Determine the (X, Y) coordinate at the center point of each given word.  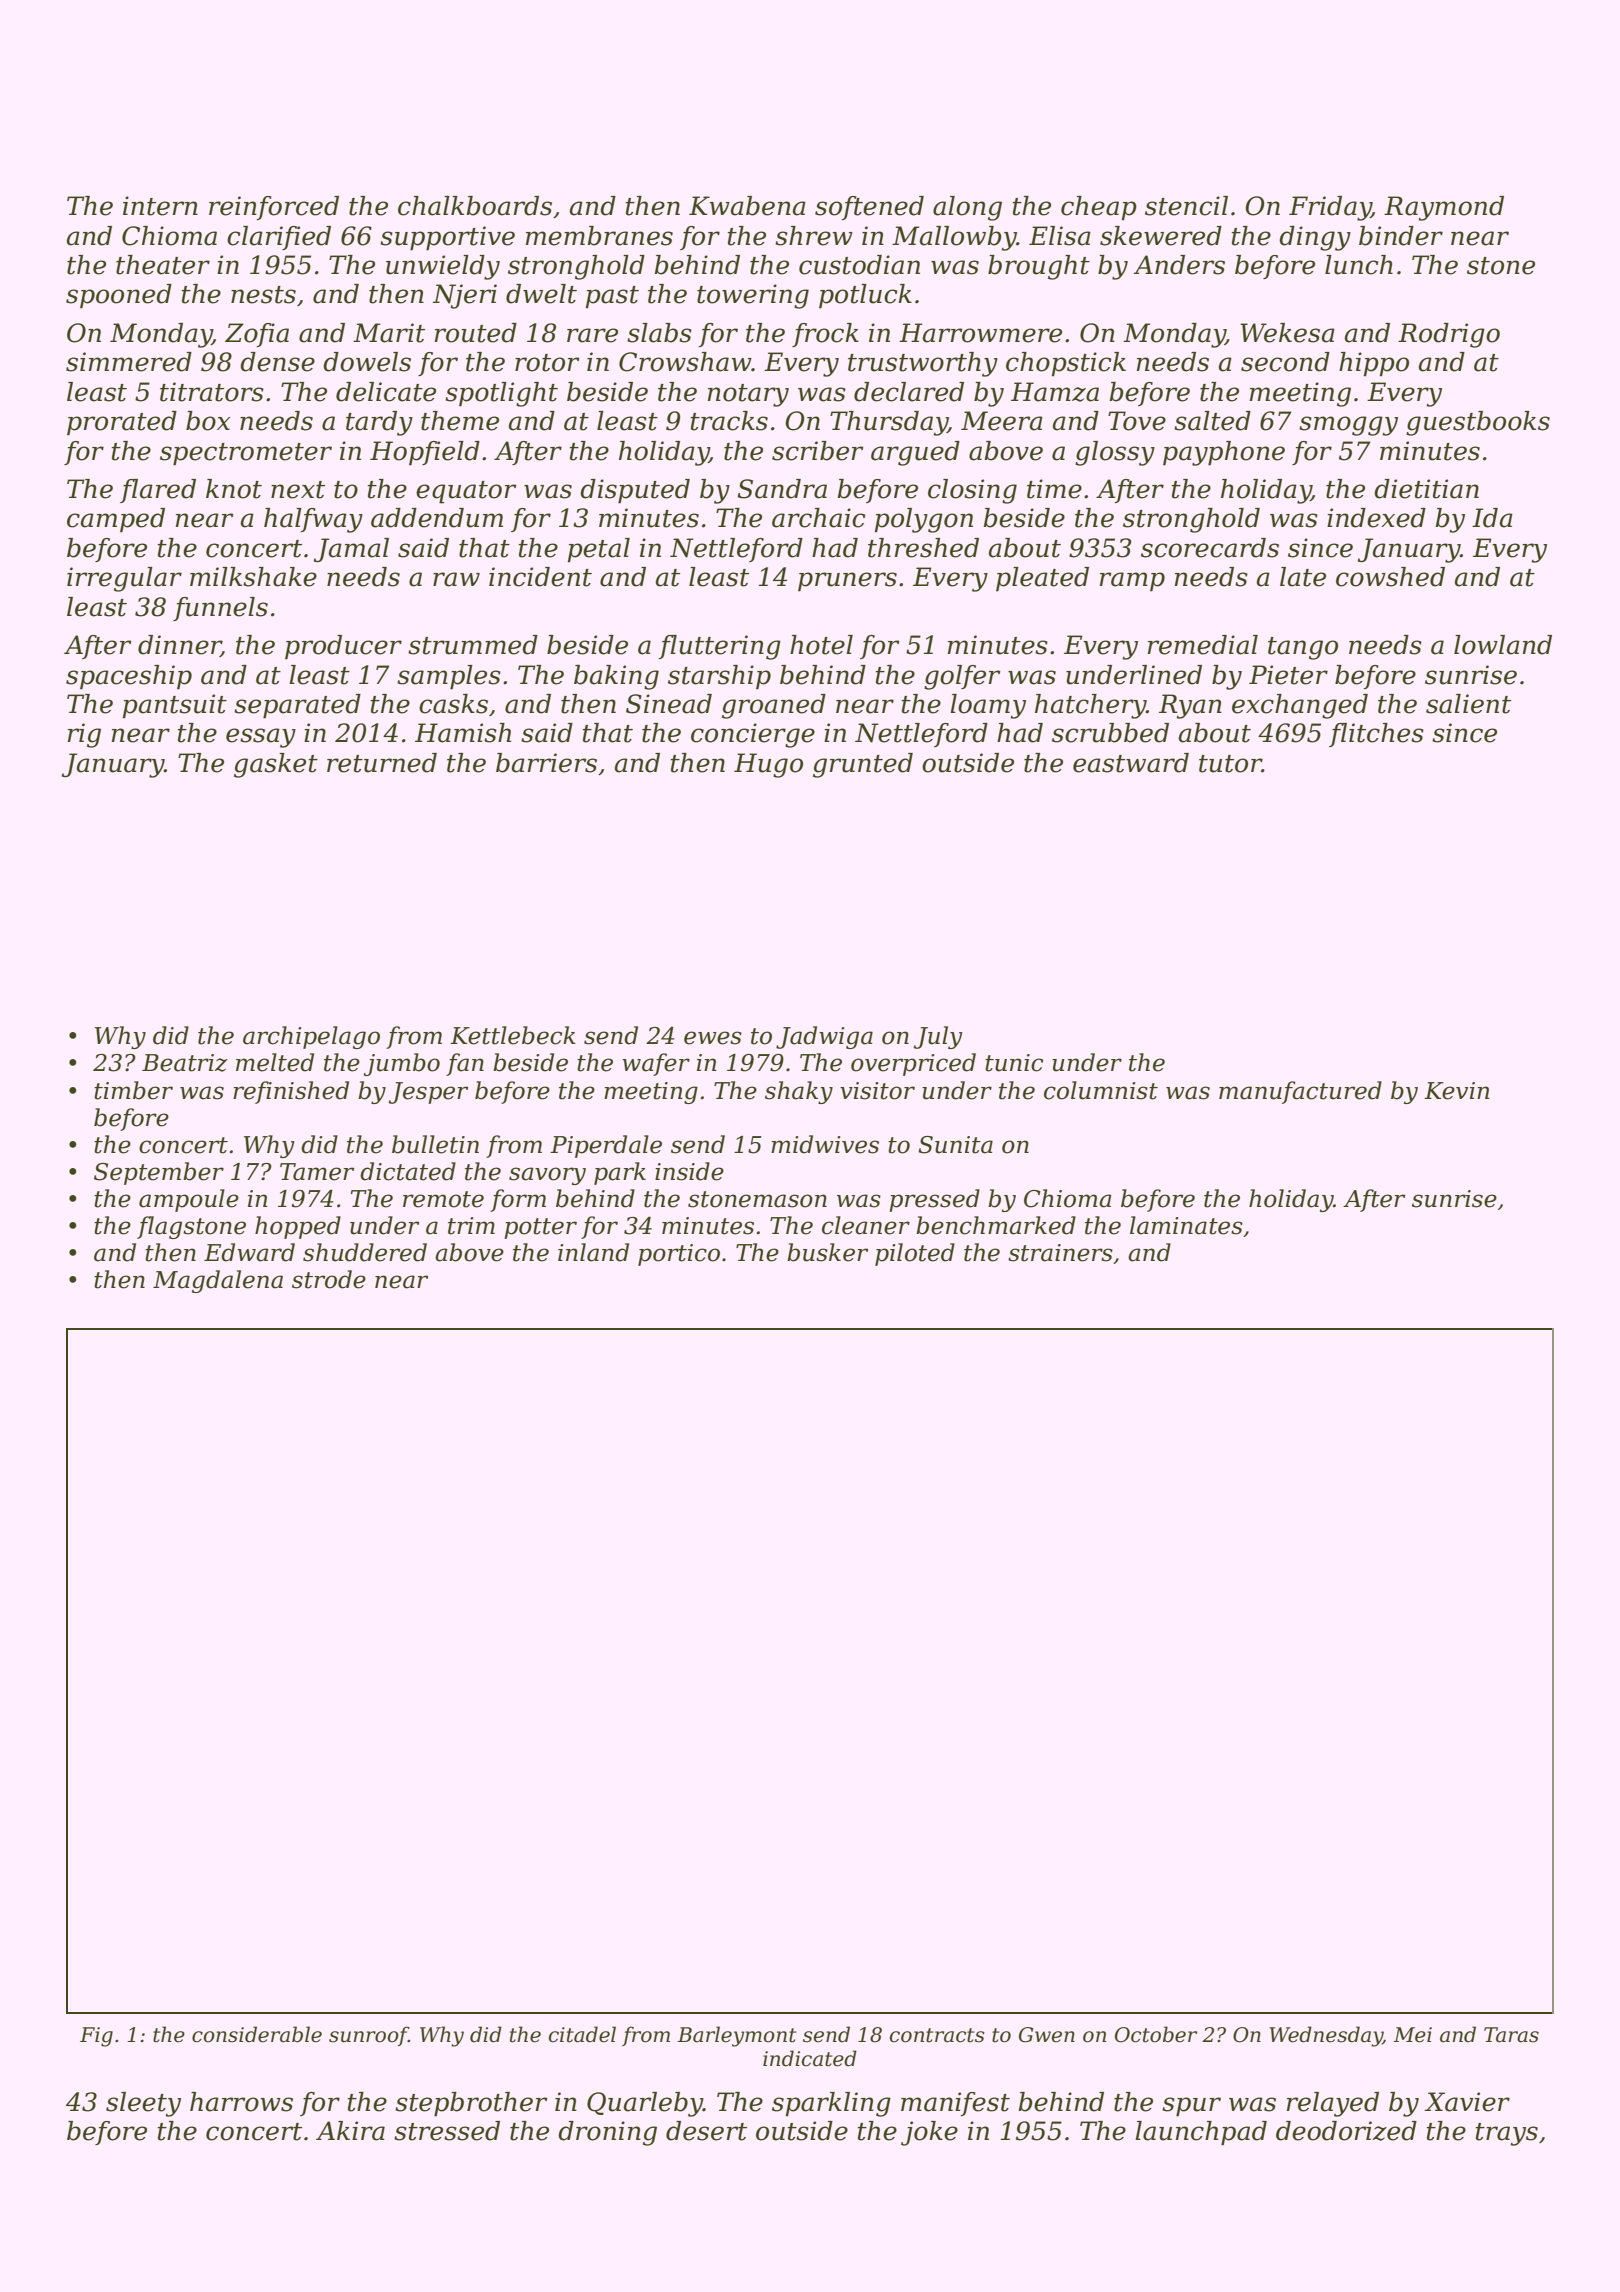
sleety (143, 2104)
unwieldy (443, 267)
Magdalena (218, 1281)
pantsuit (175, 706)
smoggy (1348, 426)
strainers (1060, 1253)
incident (540, 577)
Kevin (1457, 1091)
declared (909, 392)
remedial (1203, 645)
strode (329, 1279)
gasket (276, 765)
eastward (1131, 763)
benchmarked (996, 1225)
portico (679, 1255)
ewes (713, 1038)
